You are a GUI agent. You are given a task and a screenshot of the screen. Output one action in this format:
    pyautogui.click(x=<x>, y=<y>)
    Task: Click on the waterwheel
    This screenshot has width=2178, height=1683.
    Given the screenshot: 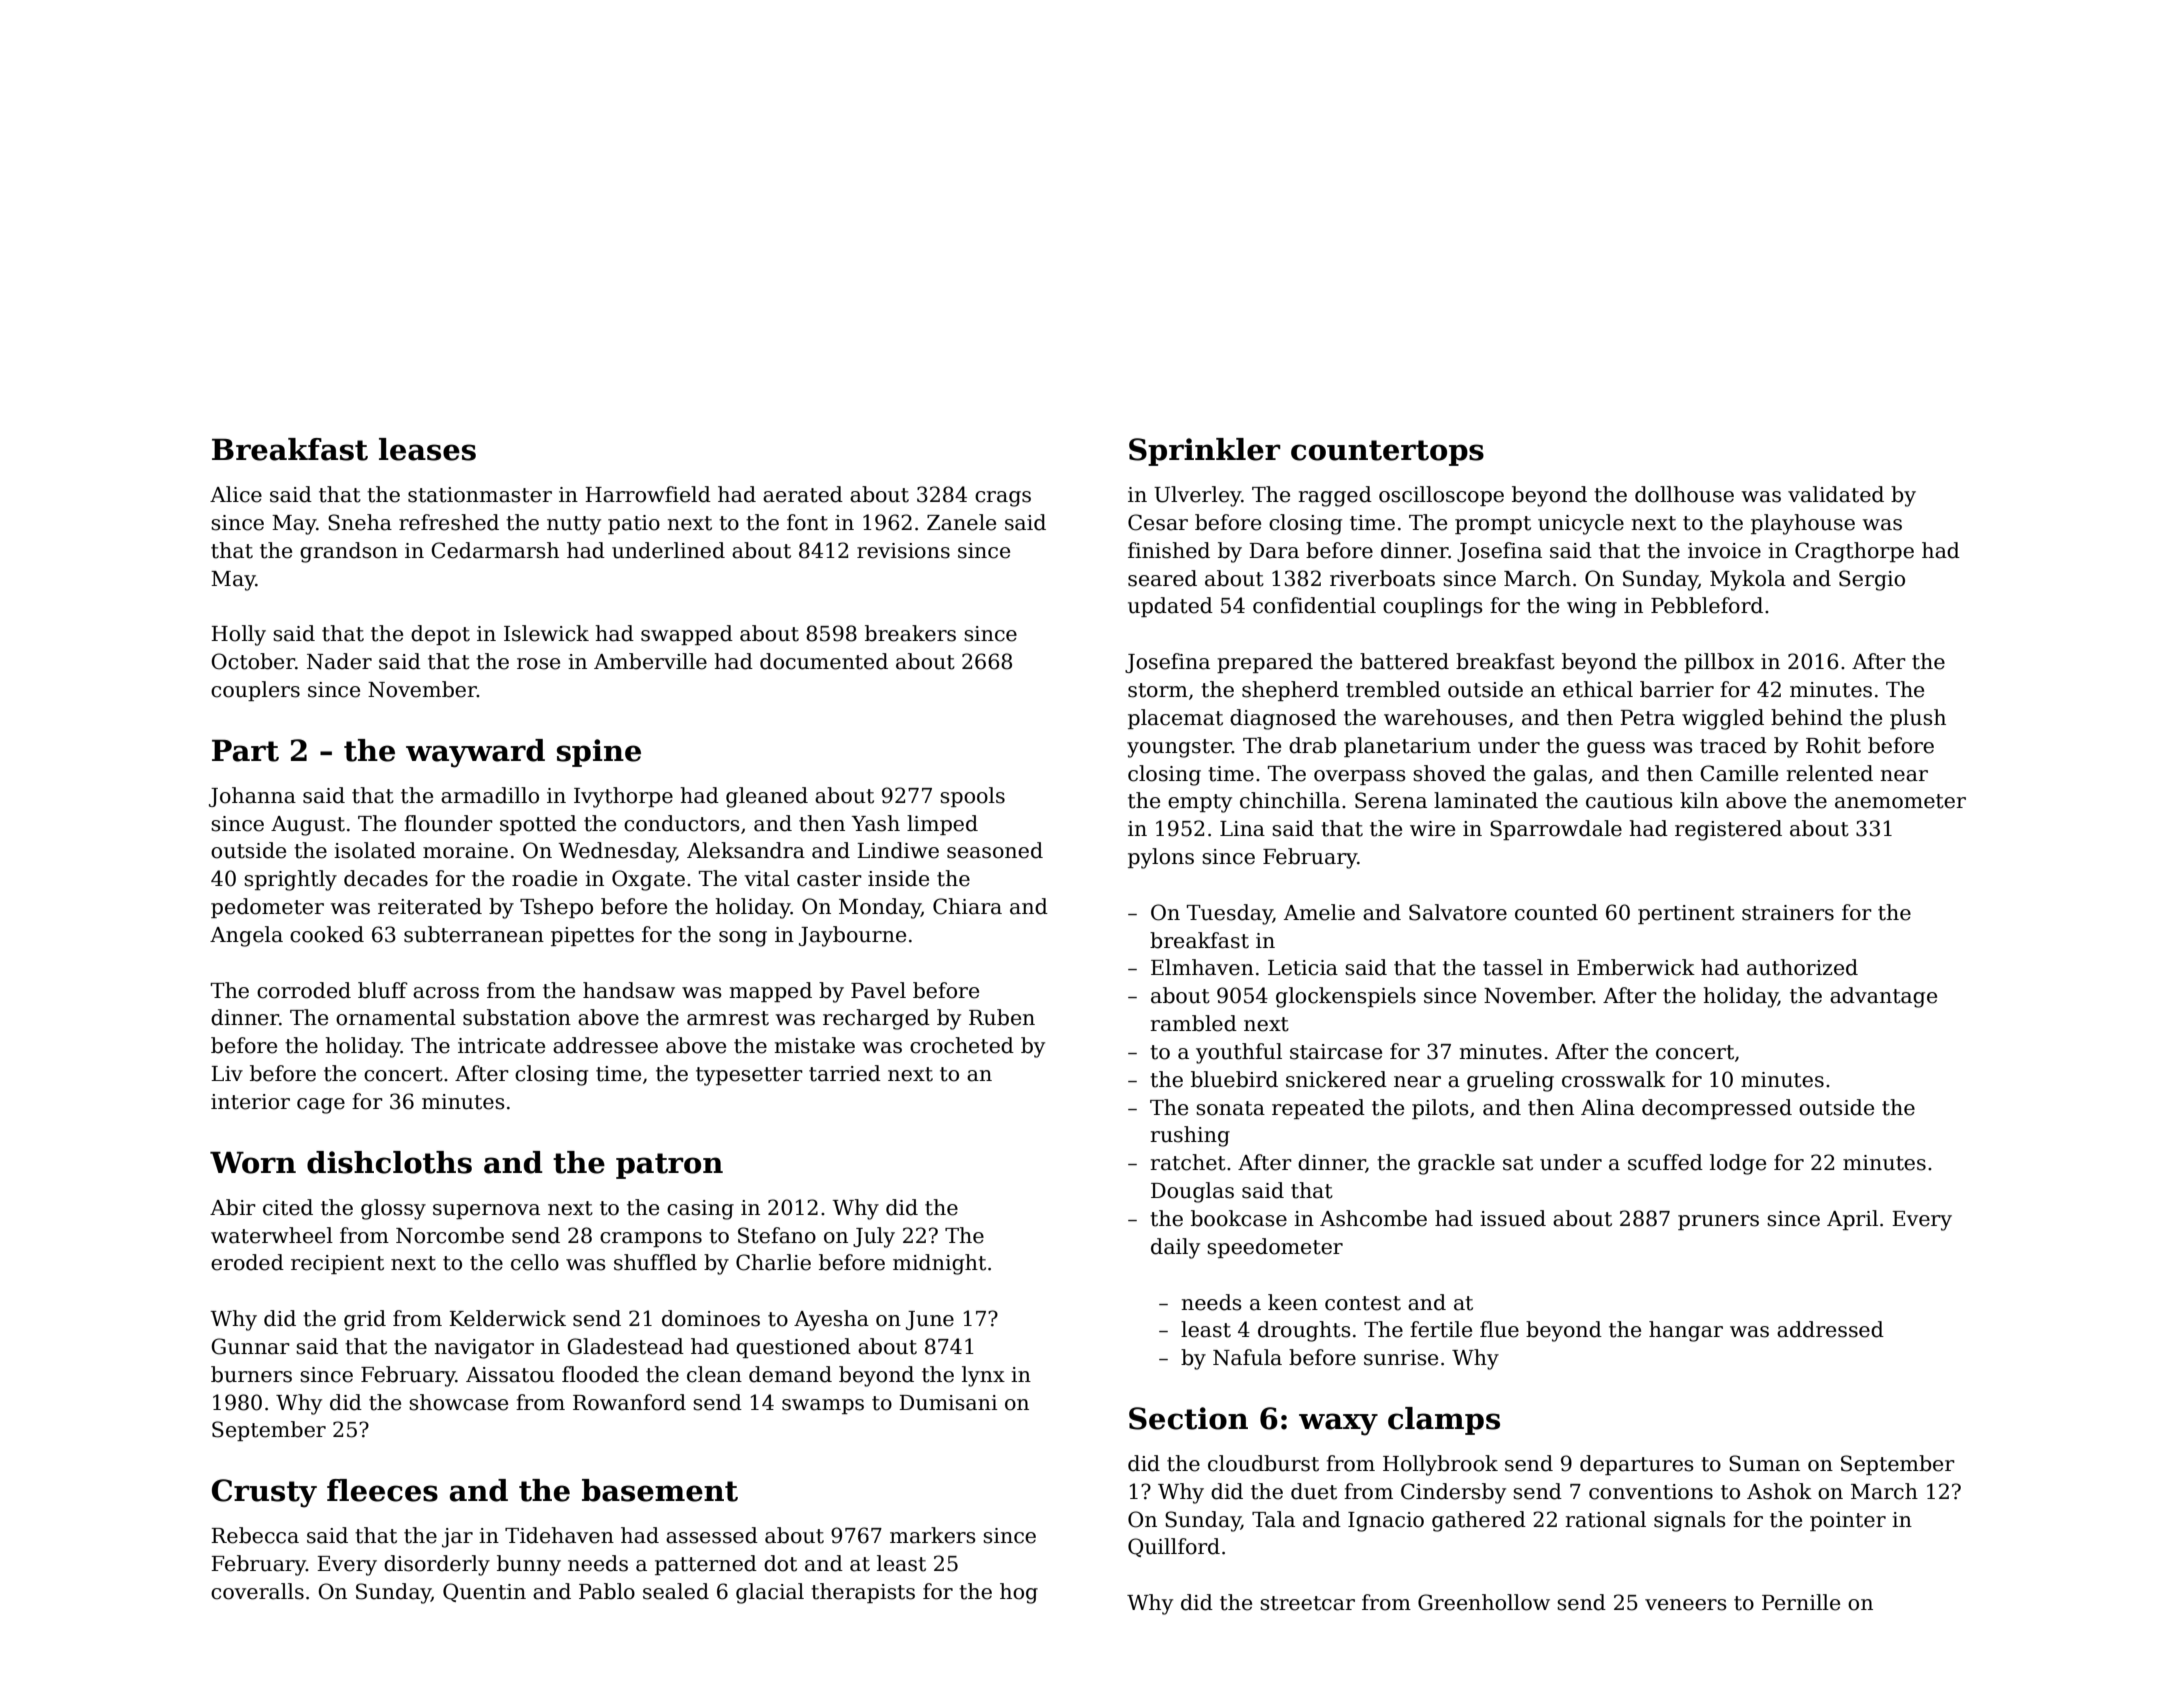 What is the action you would take?
    pyautogui.click(x=272, y=1235)
